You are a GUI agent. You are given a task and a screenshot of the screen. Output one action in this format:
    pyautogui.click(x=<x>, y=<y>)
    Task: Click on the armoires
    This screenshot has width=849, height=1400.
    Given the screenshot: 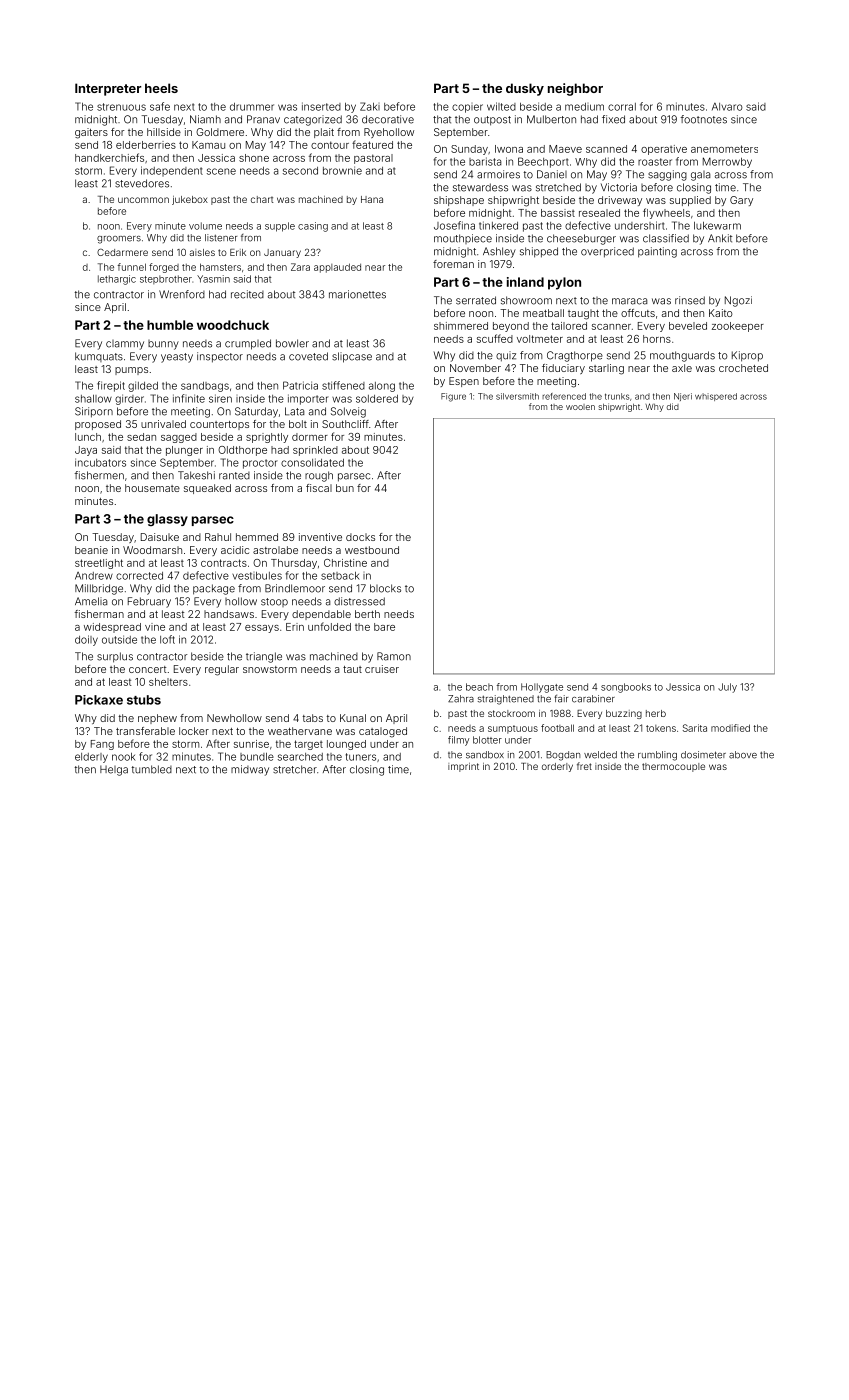 What is the action you would take?
    pyautogui.click(x=498, y=174)
